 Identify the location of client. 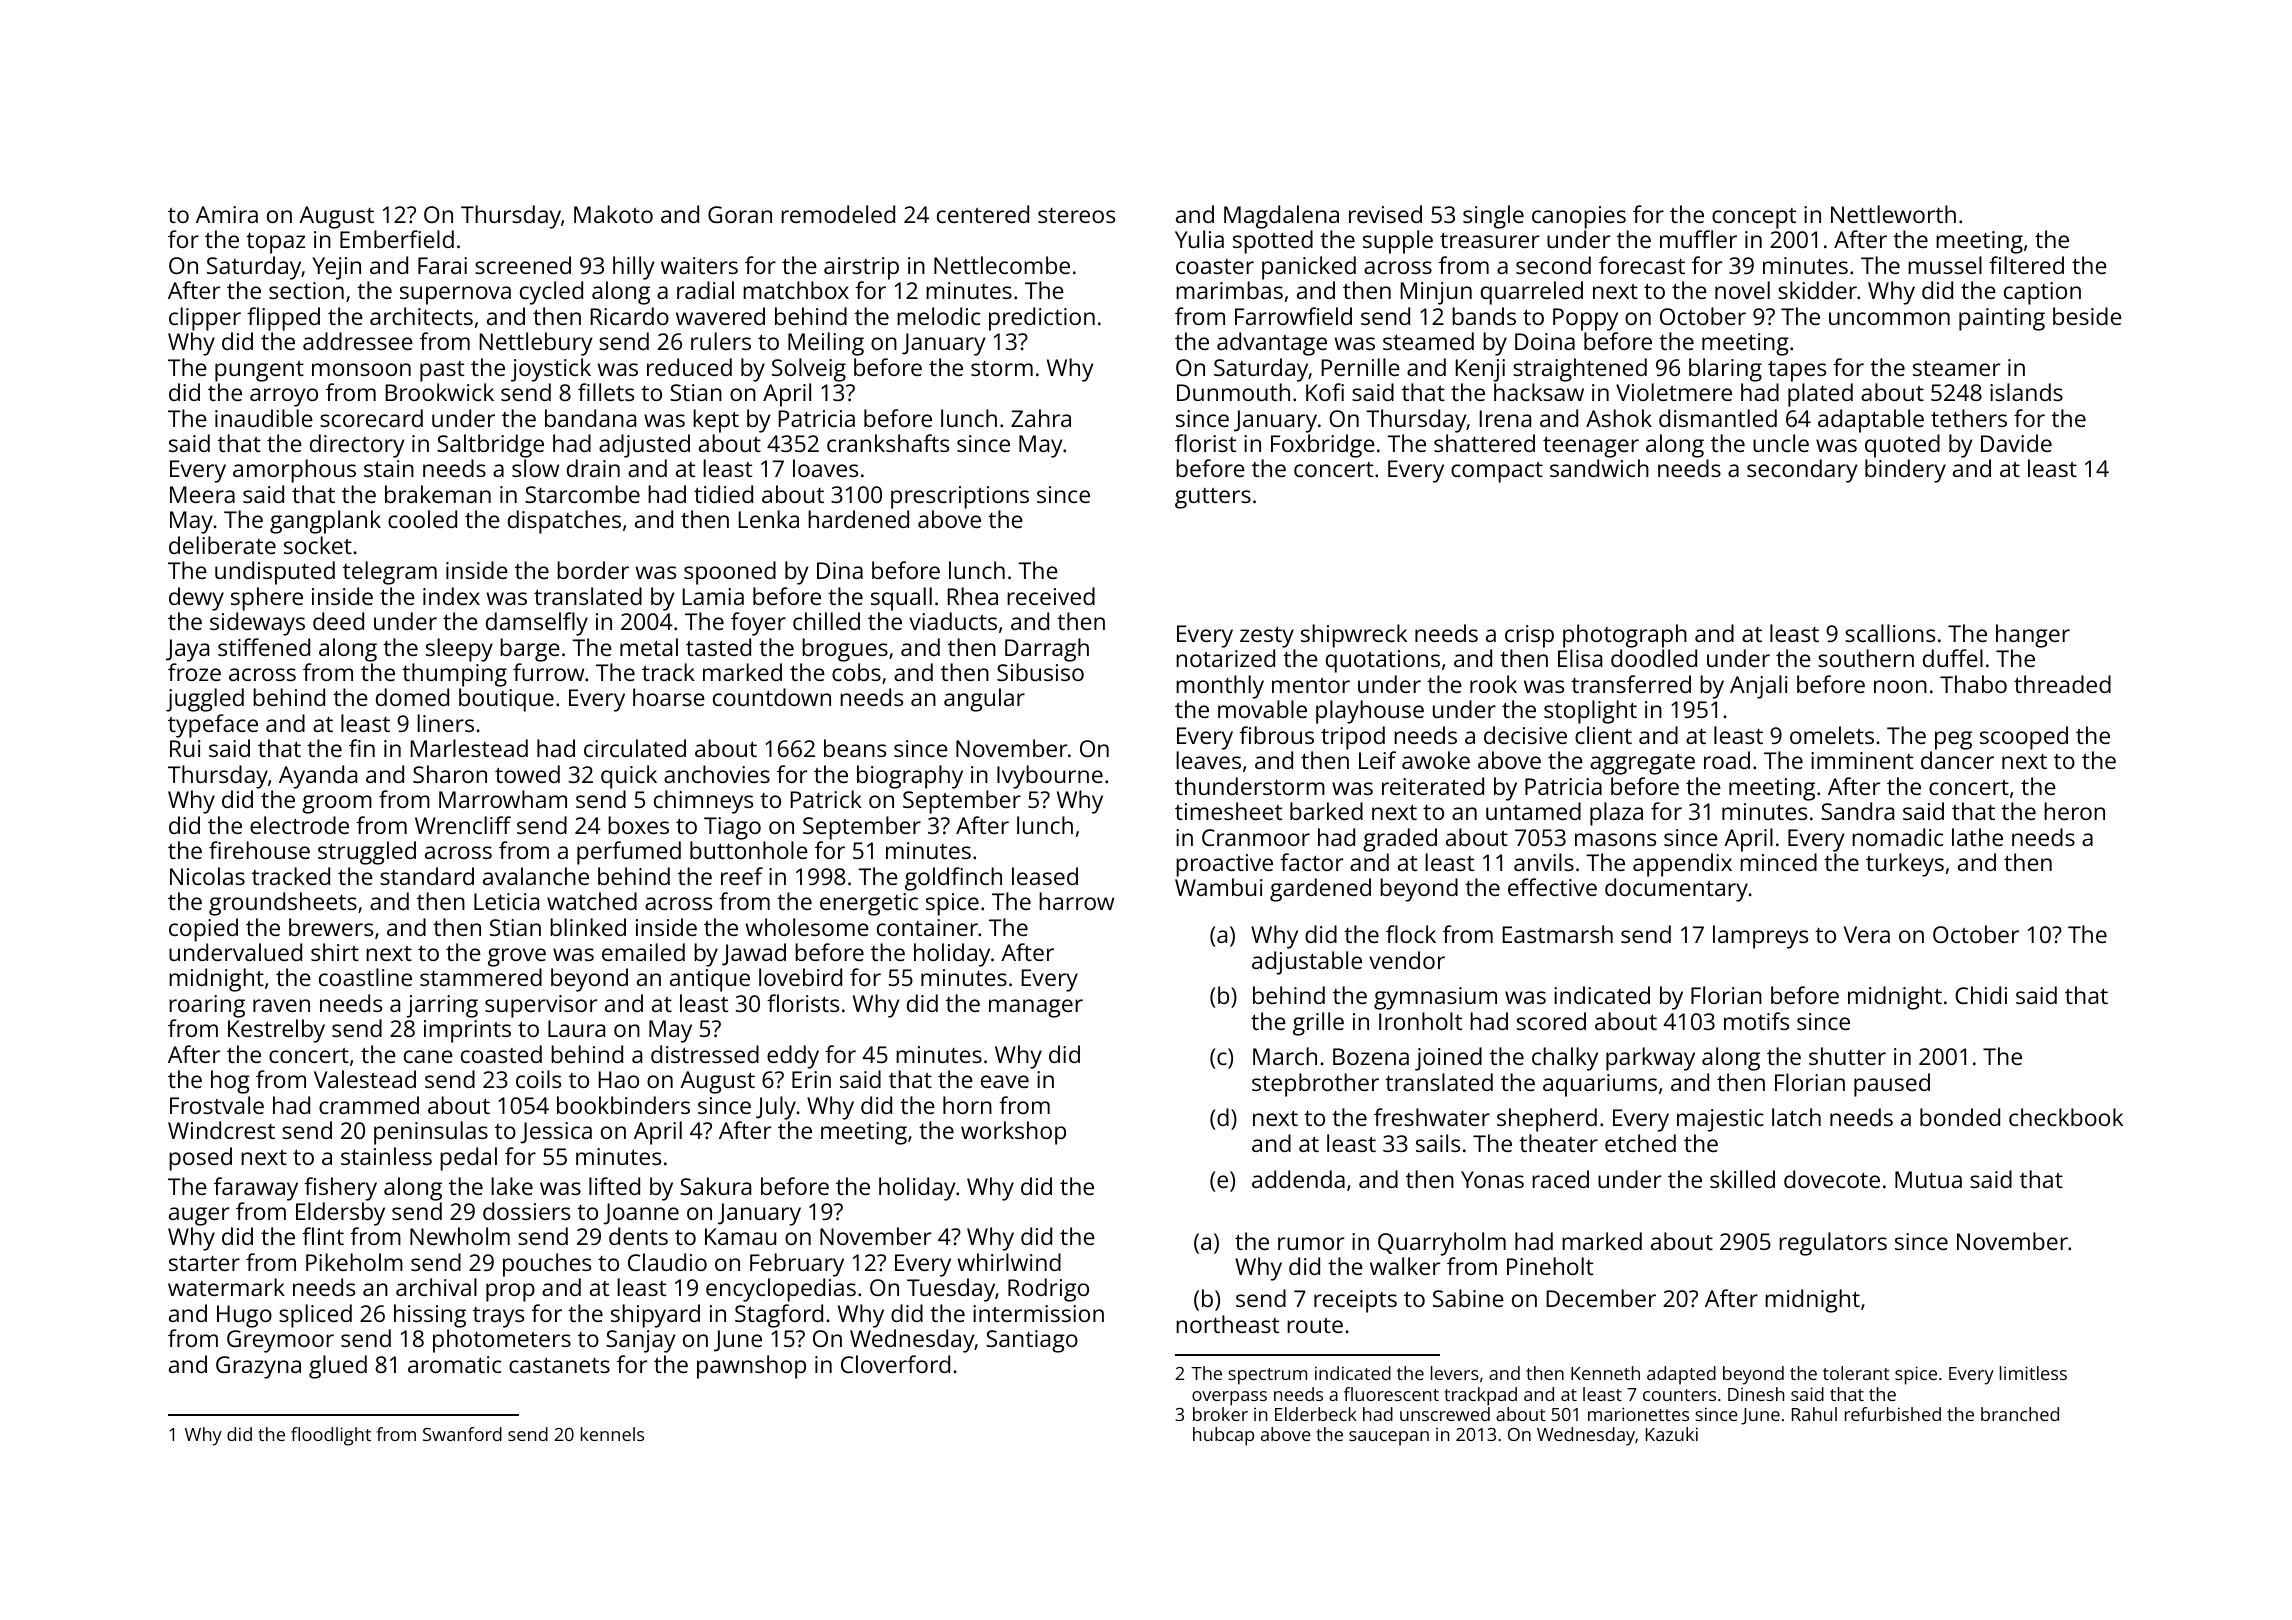
(1603, 735).
